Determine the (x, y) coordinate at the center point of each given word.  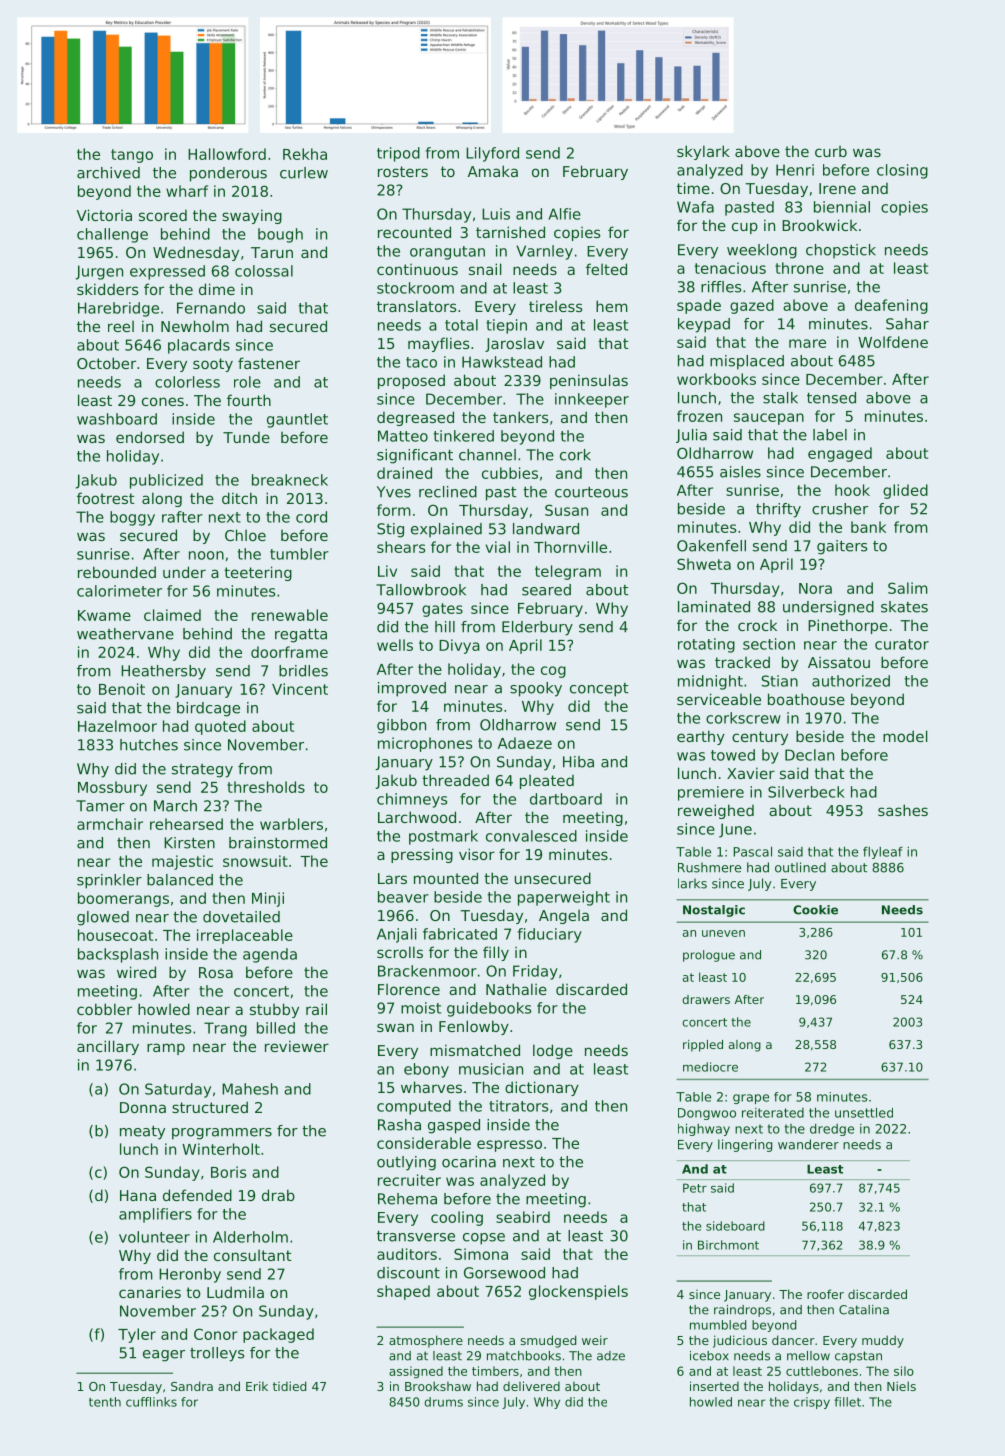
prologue (709, 956)
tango (132, 156)
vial (498, 547)
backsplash (118, 955)
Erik (257, 1386)
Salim (908, 588)
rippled (703, 1046)
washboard (117, 419)
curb (831, 151)
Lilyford (492, 154)
